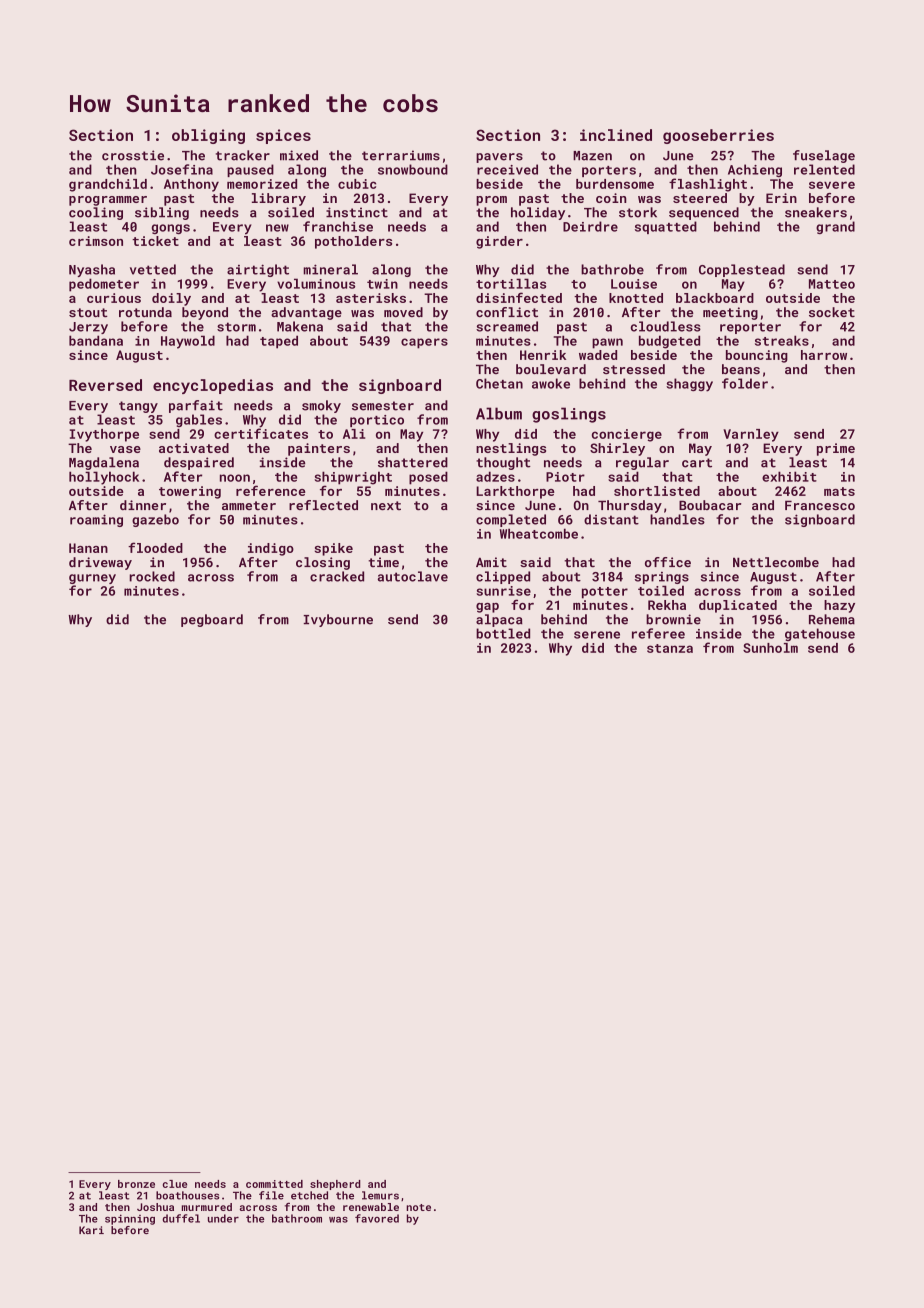  I want to click on favored, so click(377, 1218).
